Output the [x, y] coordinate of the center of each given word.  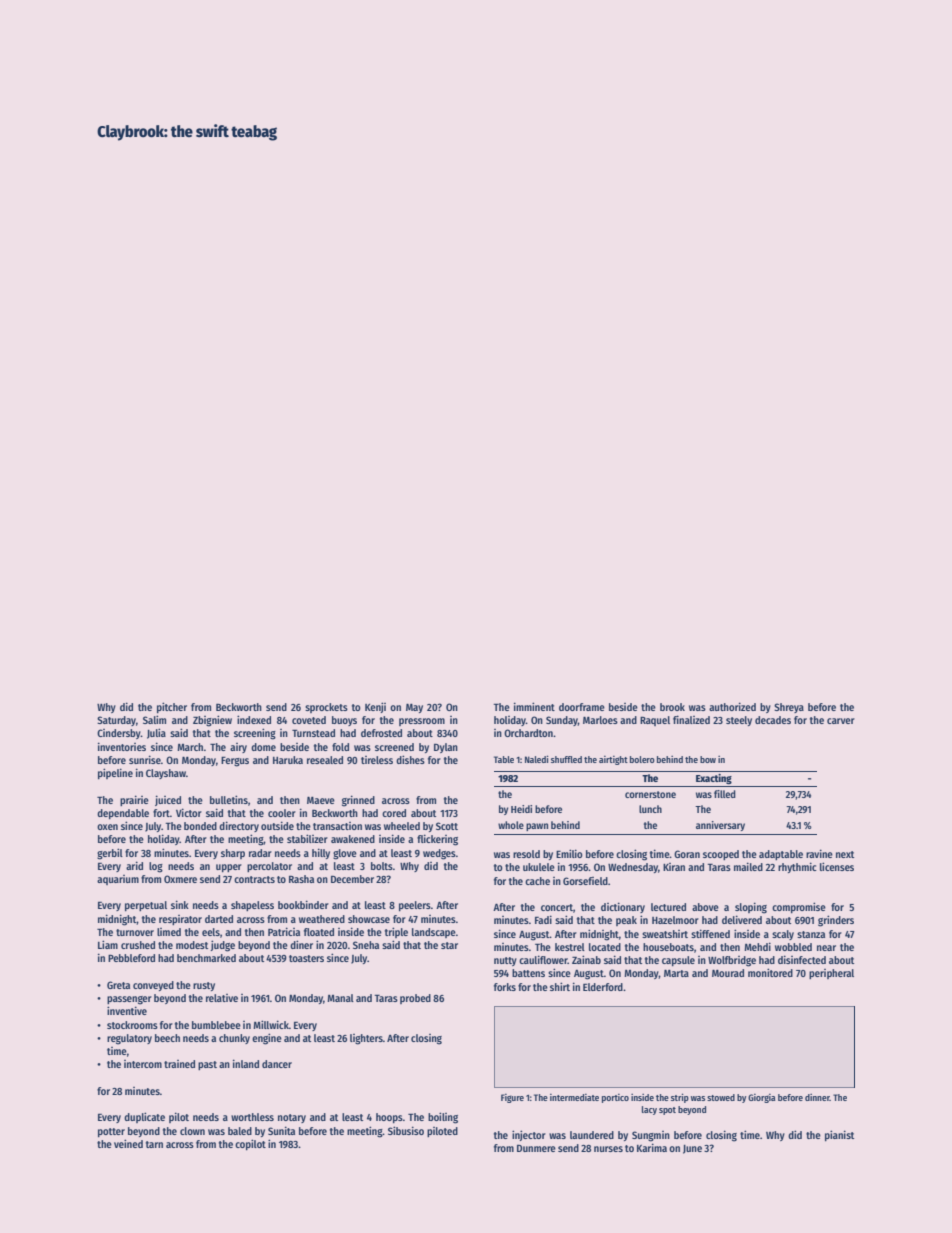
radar [260, 853]
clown [192, 1131]
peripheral [831, 974]
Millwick [271, 1024]
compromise [799, 907]
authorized [732, 706]
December [352, 879]
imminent [534, 706]
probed [415, 999]
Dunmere [536, 1148]
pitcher [172, 707]
